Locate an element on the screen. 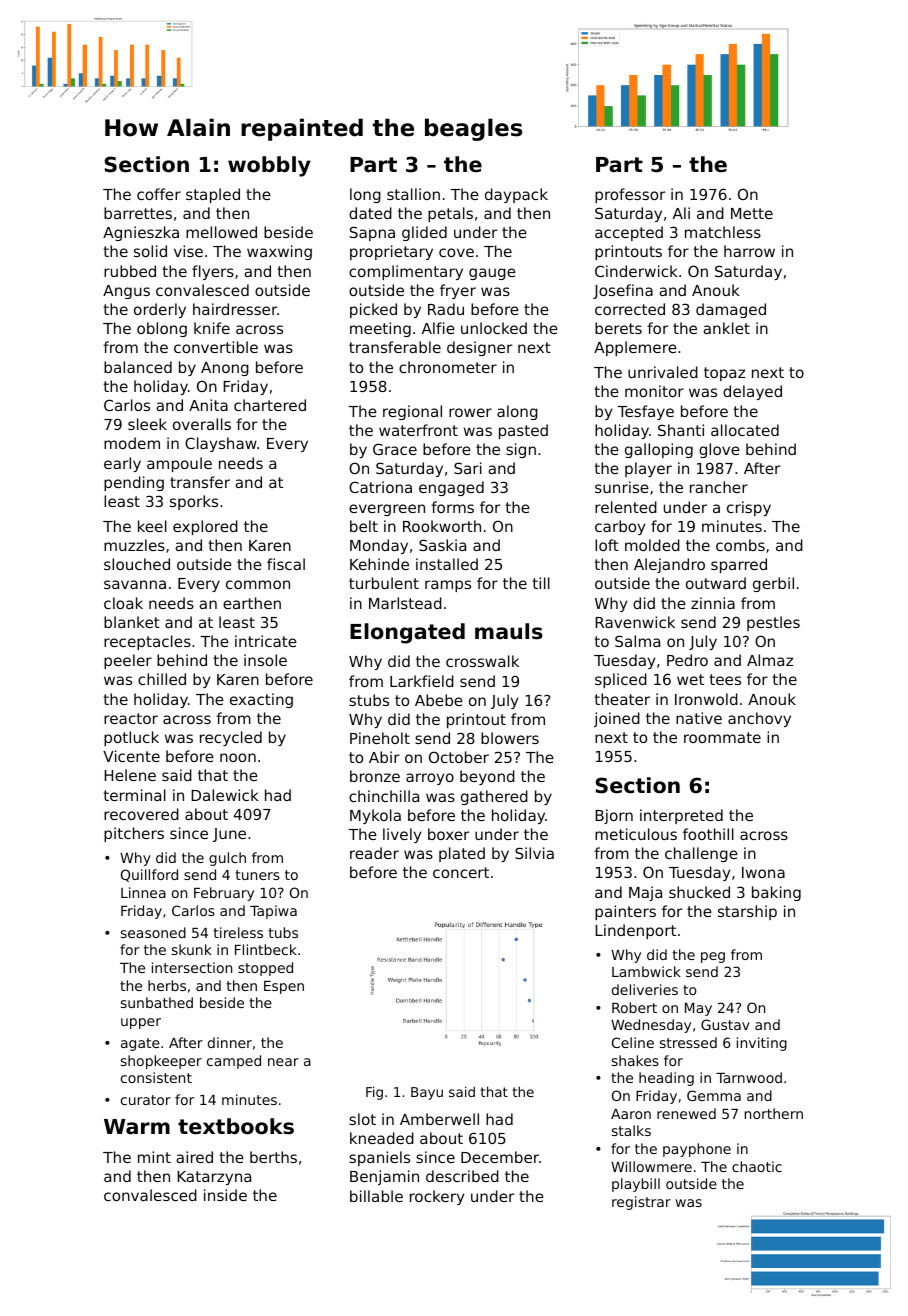 The width and height of the screenshot is (908, 1316). daypack is located at coordinates (516, 195).
